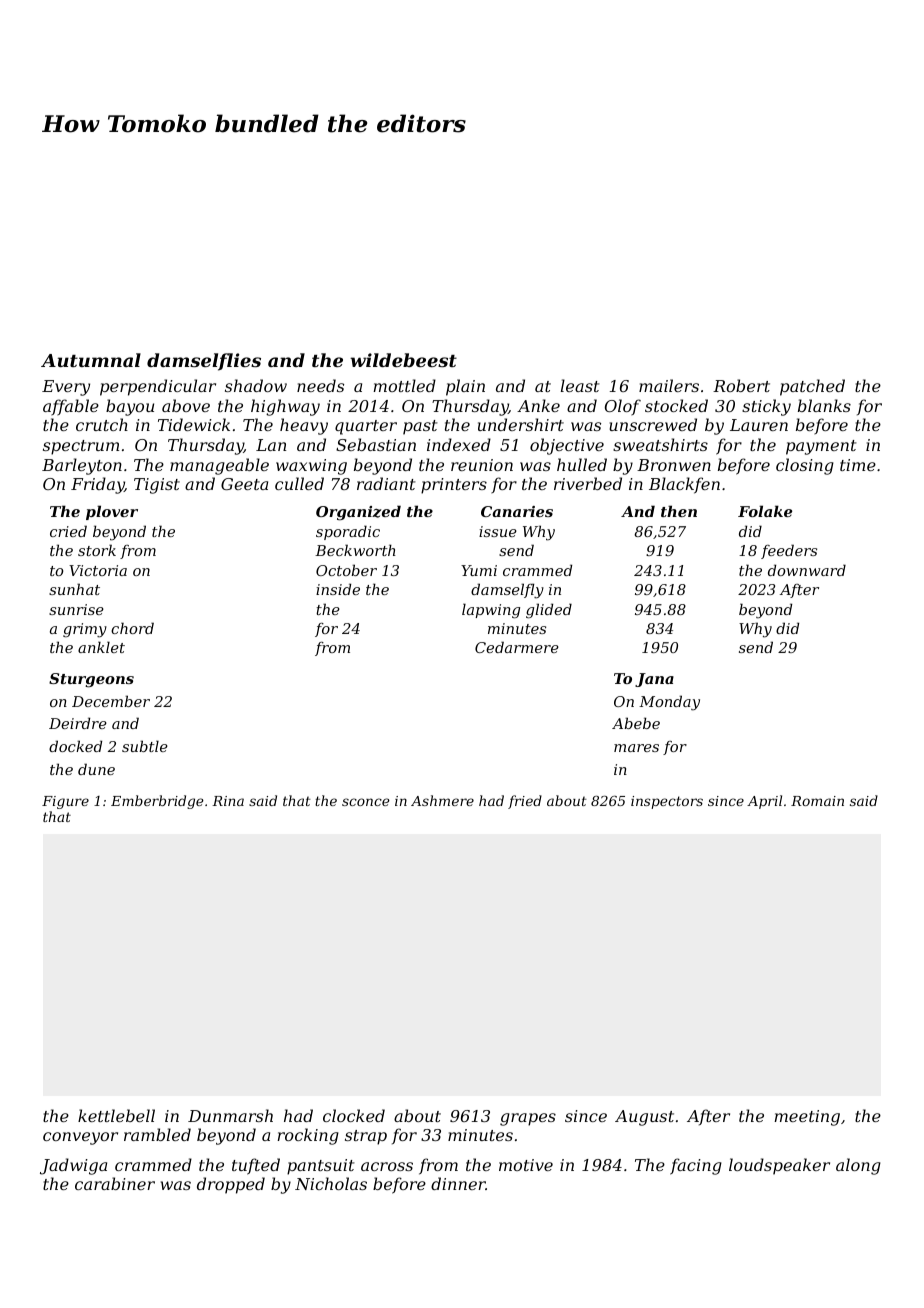 The height and width of the screenshot is (1308, 924). What do you see at coordinates (82, 466) in the screenshot?
I see `Barleyton` at bounding box center [82, 466].
